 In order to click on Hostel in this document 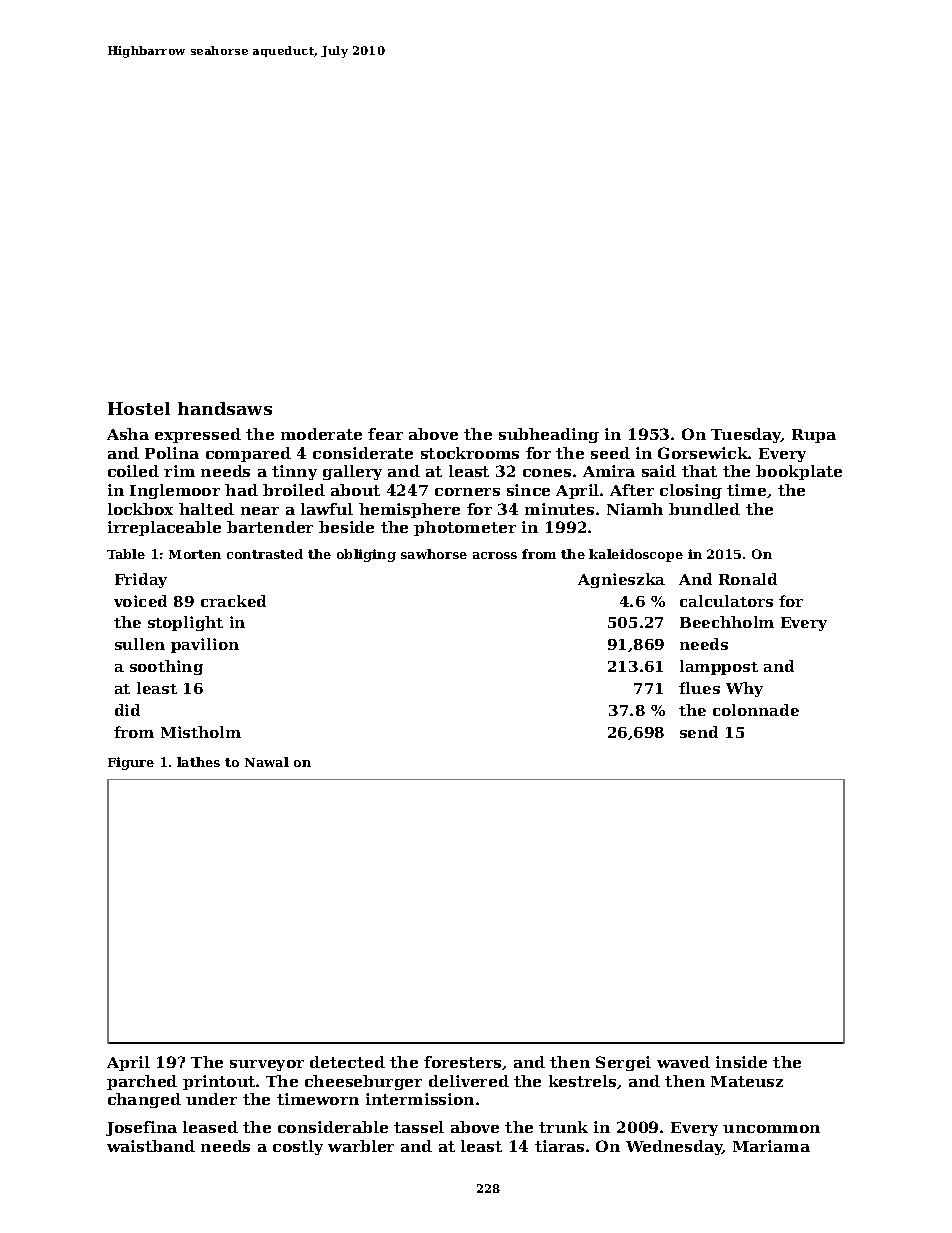, I will do `click(139, 408)`.
